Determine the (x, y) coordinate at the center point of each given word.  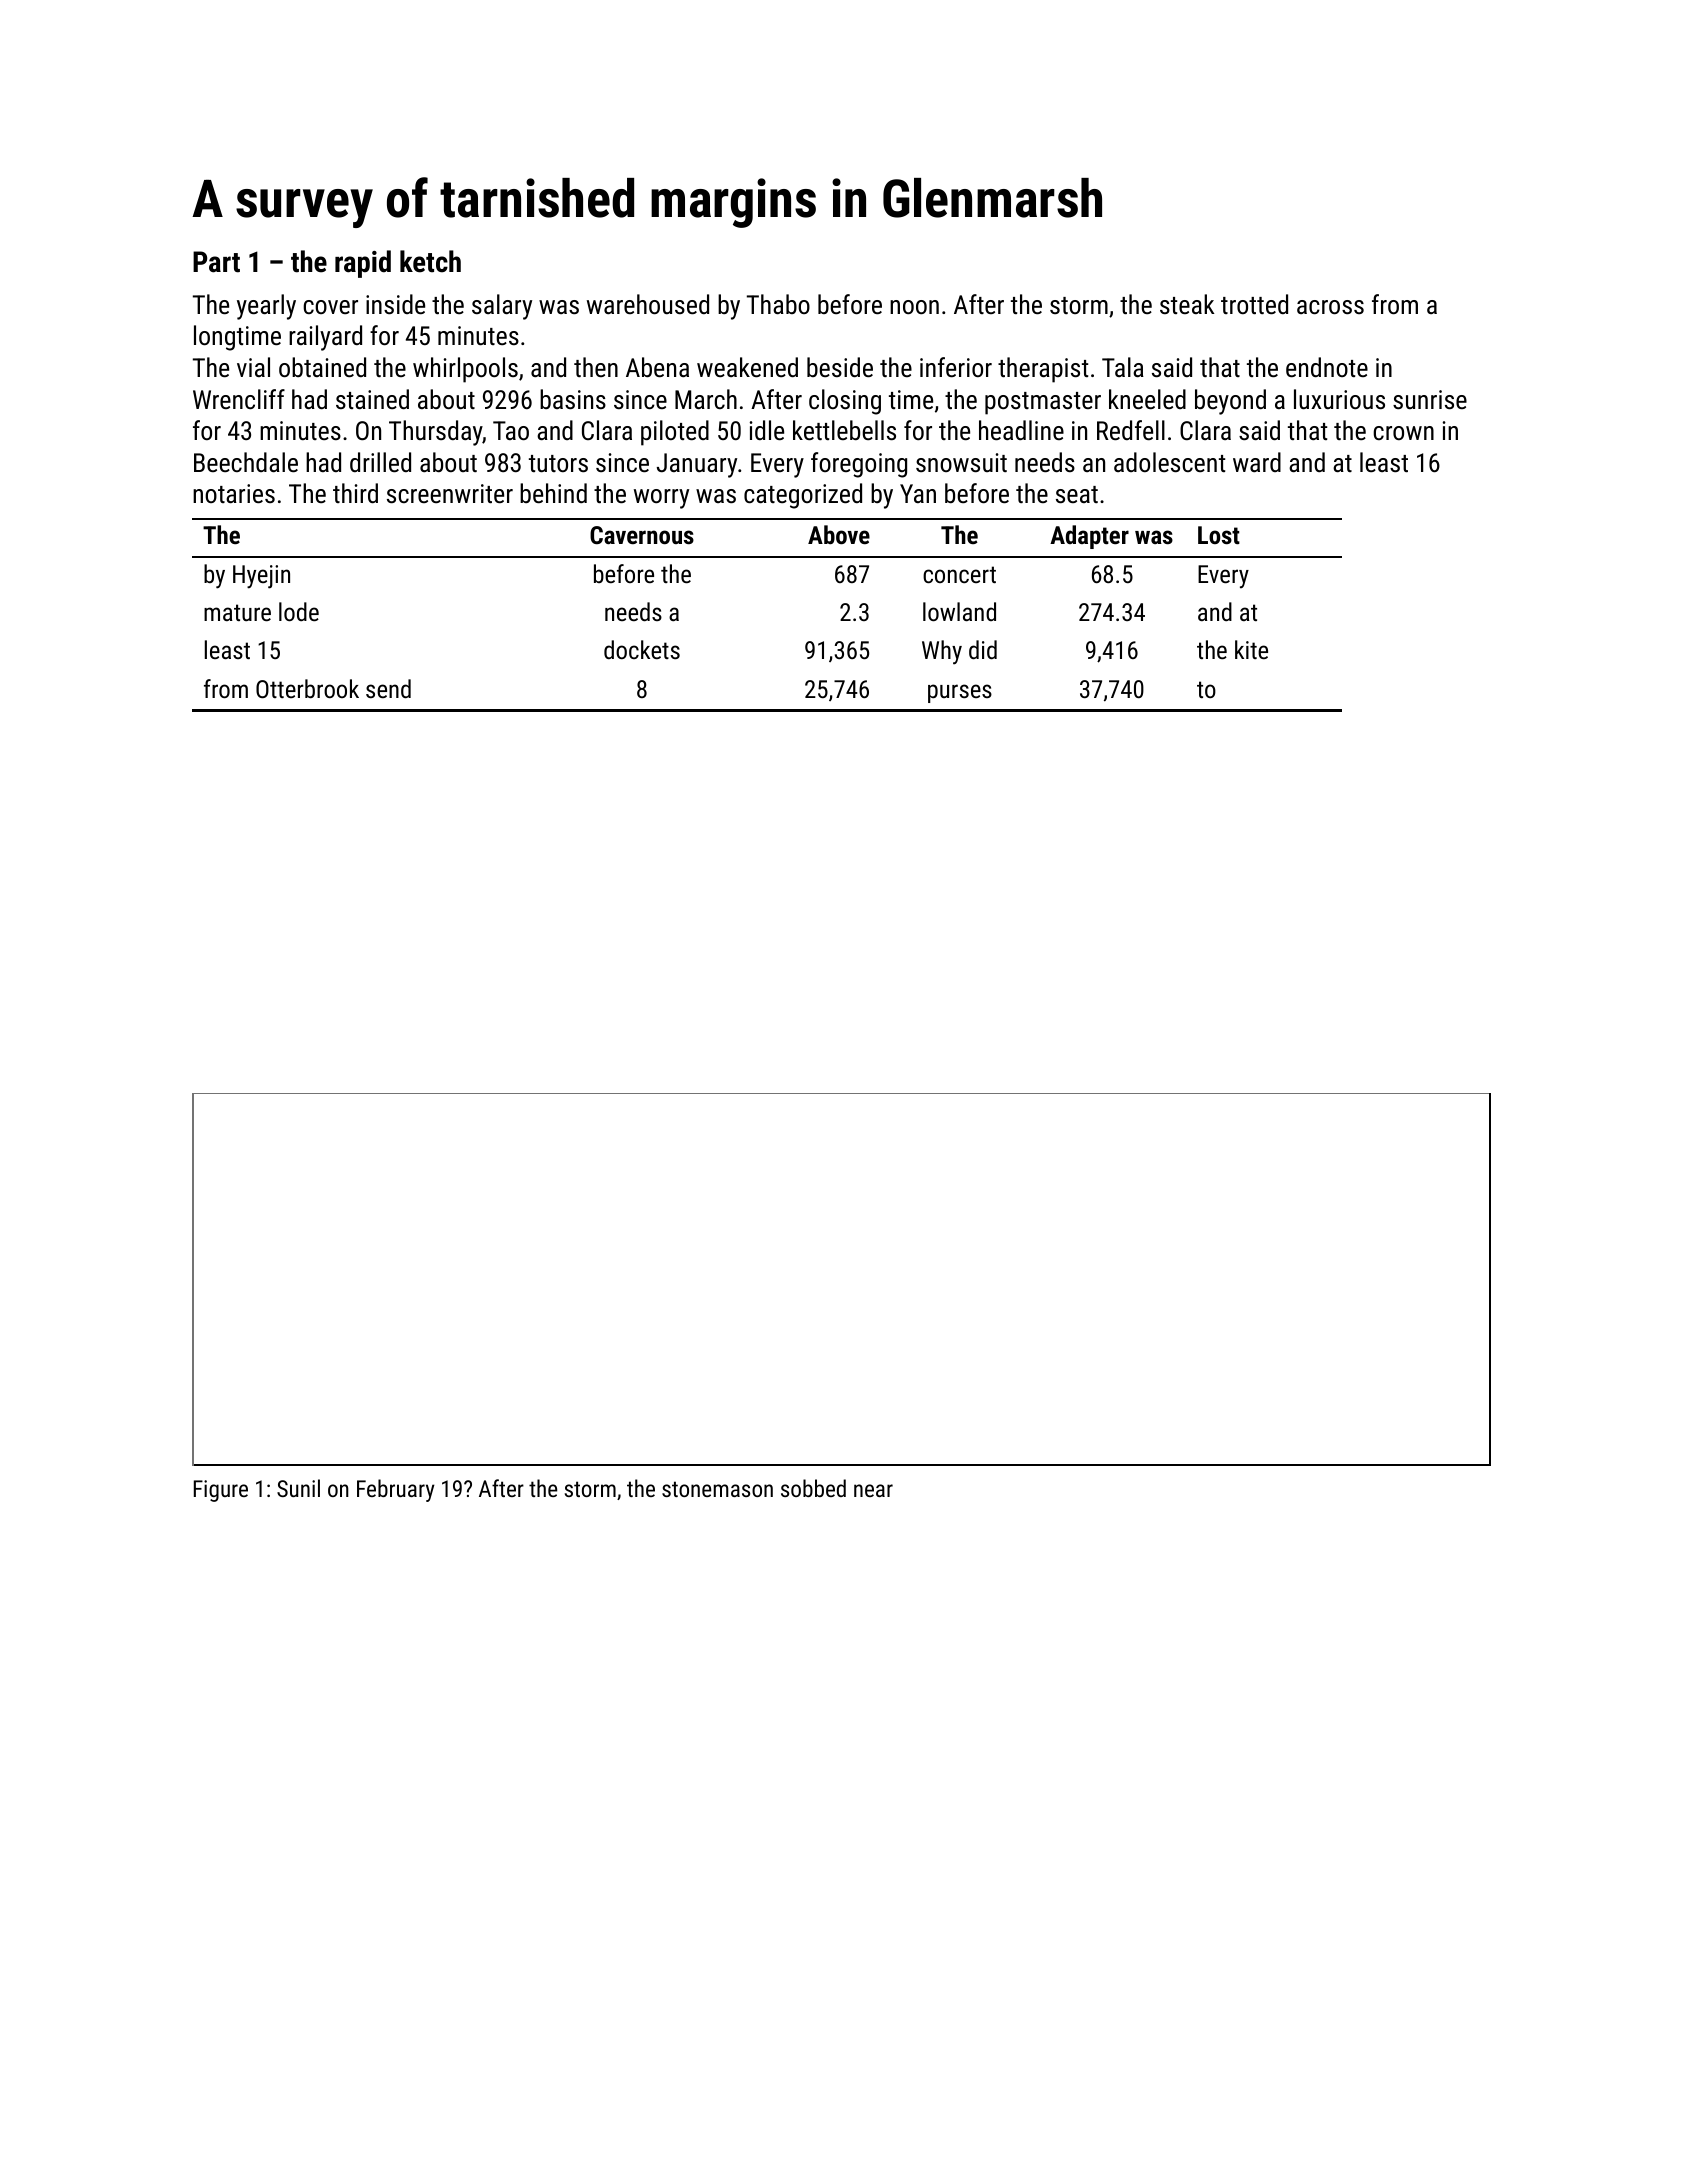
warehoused (648, 304)
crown (1403, 433)
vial (253, 367)
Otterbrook (307, 688)
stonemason (717, 1489)
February (396, 1490)
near (873, 1490)
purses (960, 693)
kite (1251, 649)
